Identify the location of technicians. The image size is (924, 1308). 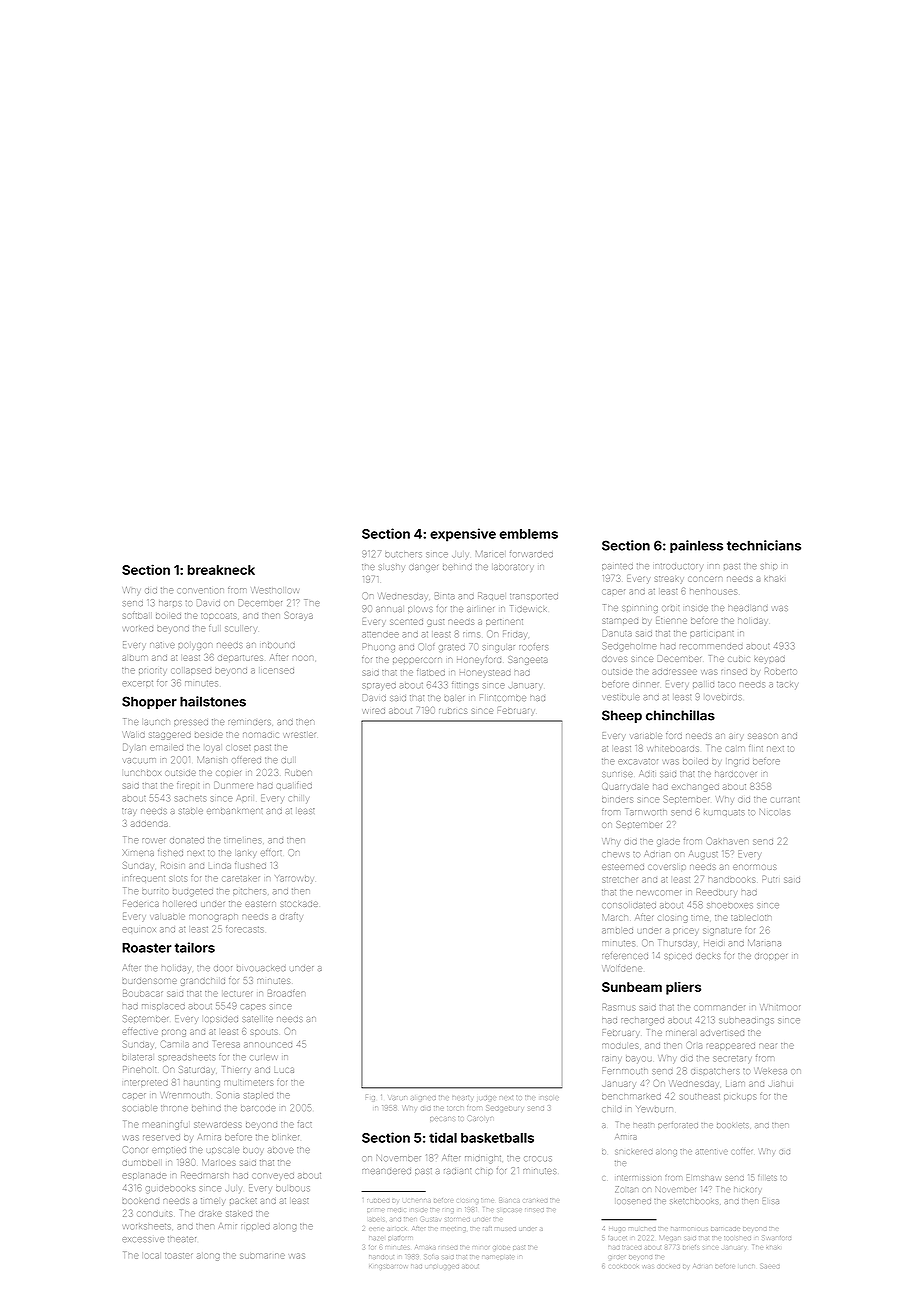
(764, 545).
